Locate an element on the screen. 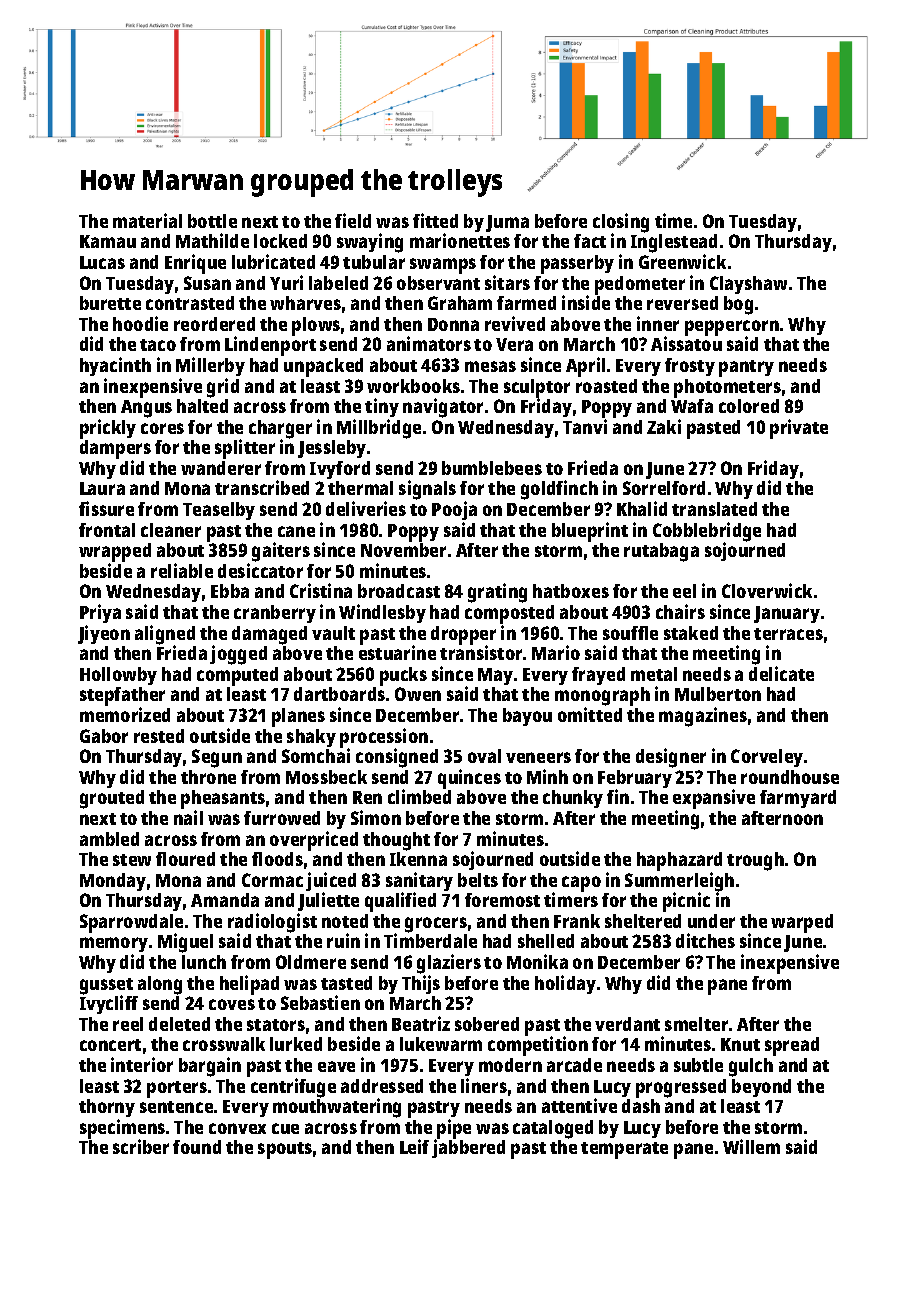 The image size is (924, 1311). terraces is located at coordinates (788, 634).
